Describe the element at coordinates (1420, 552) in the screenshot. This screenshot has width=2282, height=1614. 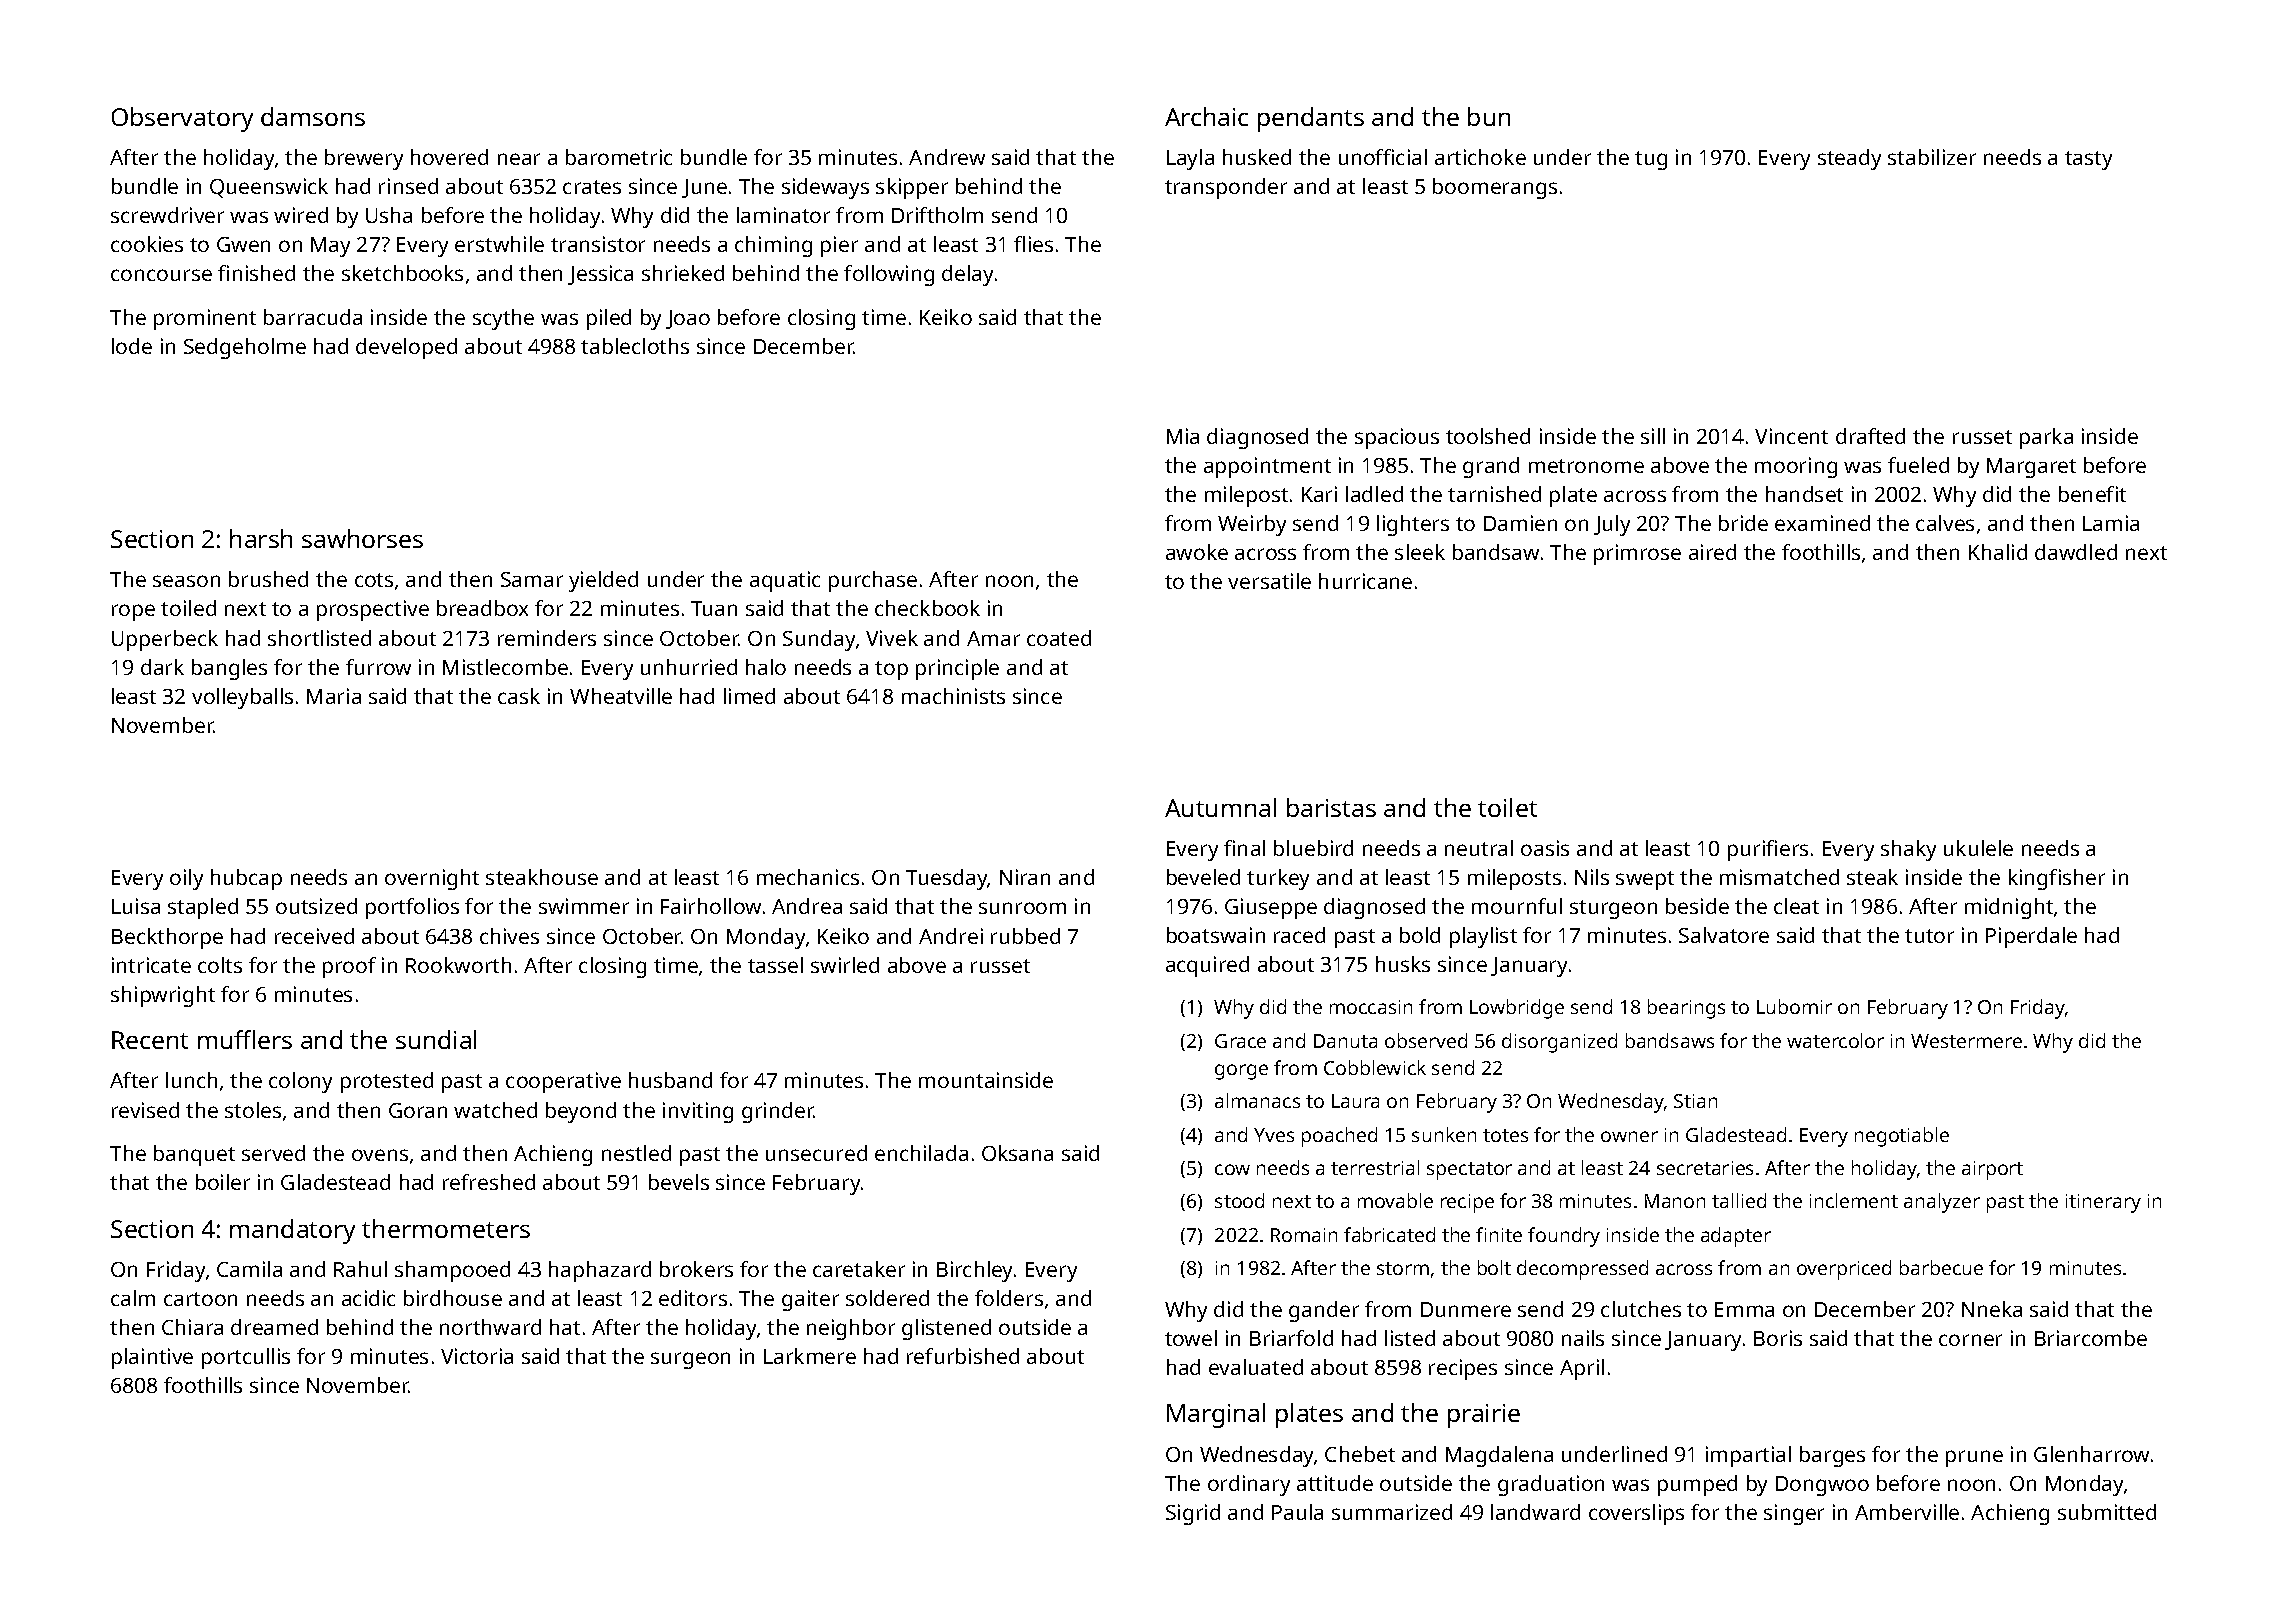
I see `sleek` at that location.
